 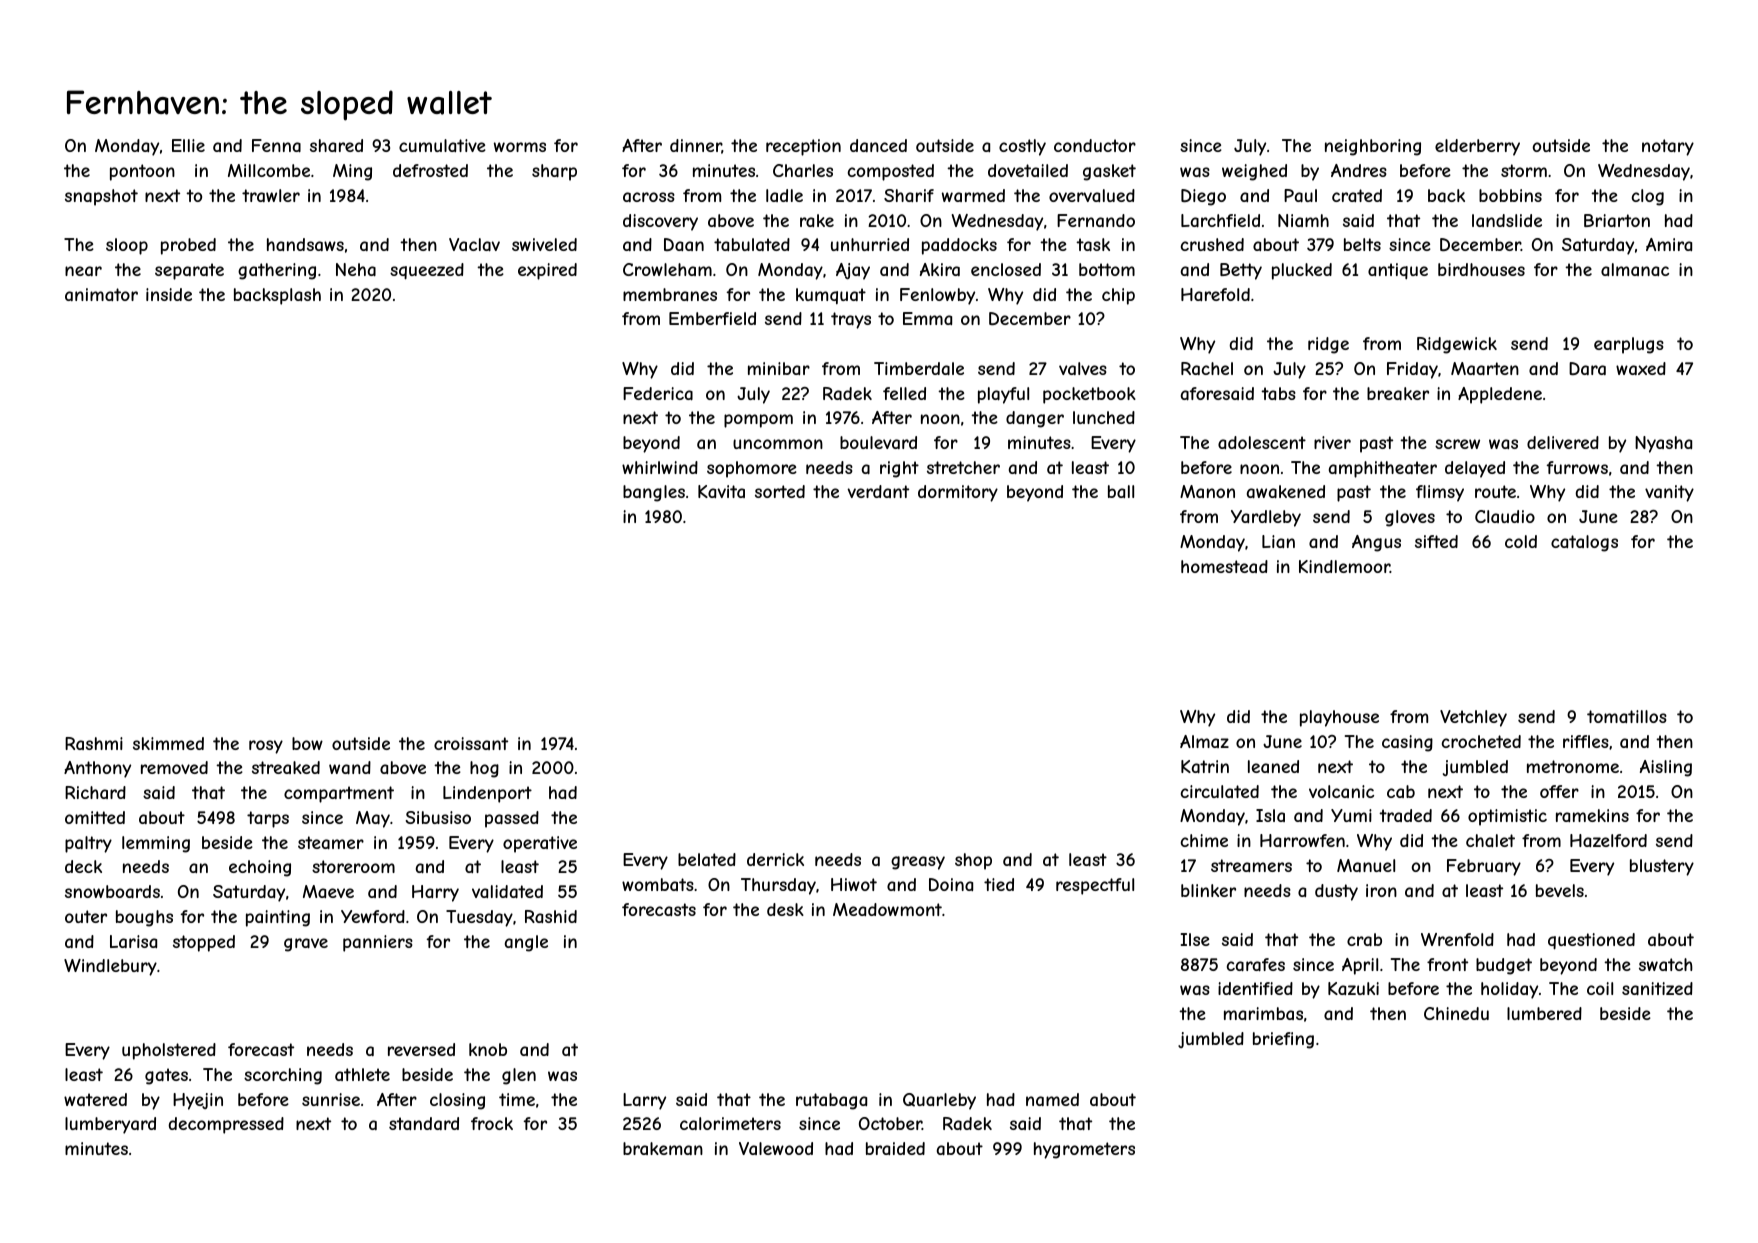 I want to click on briefing, so click(x=1283, y=1040).
